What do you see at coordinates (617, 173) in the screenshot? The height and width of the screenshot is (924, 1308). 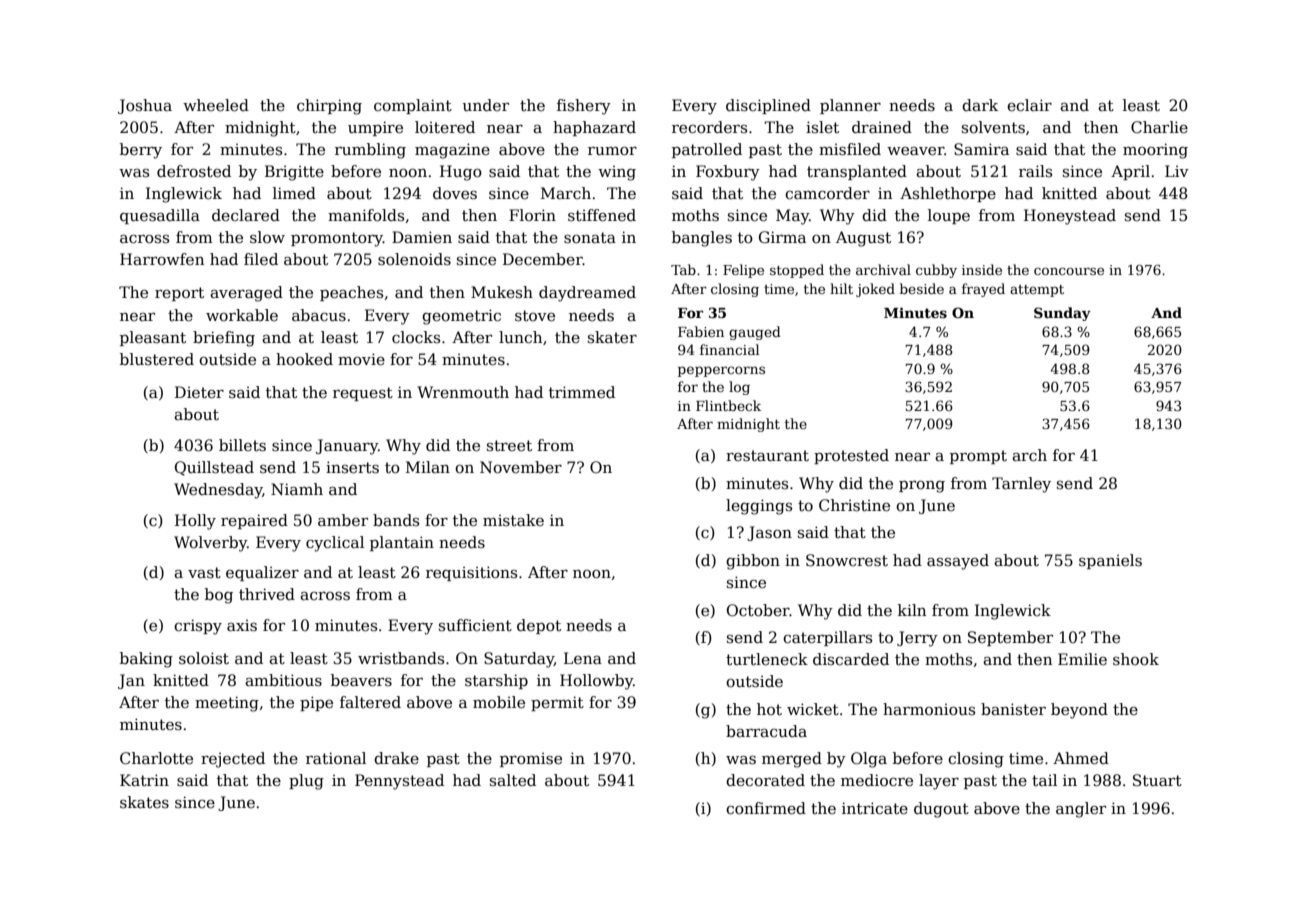 I see `wing` at bounding box center [617, 173].
